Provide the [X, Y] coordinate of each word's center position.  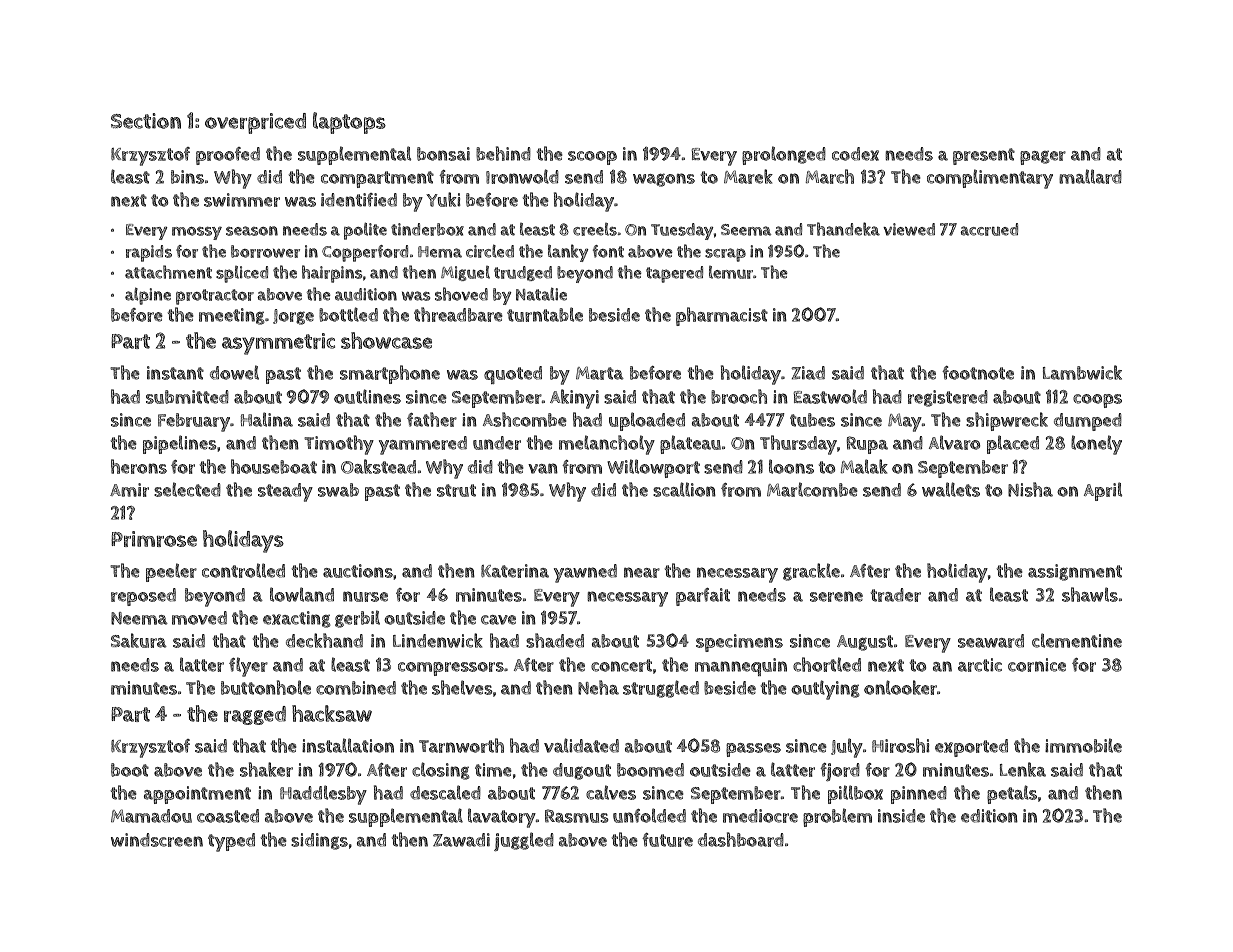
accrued [989, 229]
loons [791, 466]
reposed [143, 597]
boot [130, 770]
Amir [129, 490]
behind [503, 153]
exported [971, 748]
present [984, 156]
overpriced [255, 123]
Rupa [867, 445]
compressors [451, 669]
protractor [215, 297]
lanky [568, 253]
